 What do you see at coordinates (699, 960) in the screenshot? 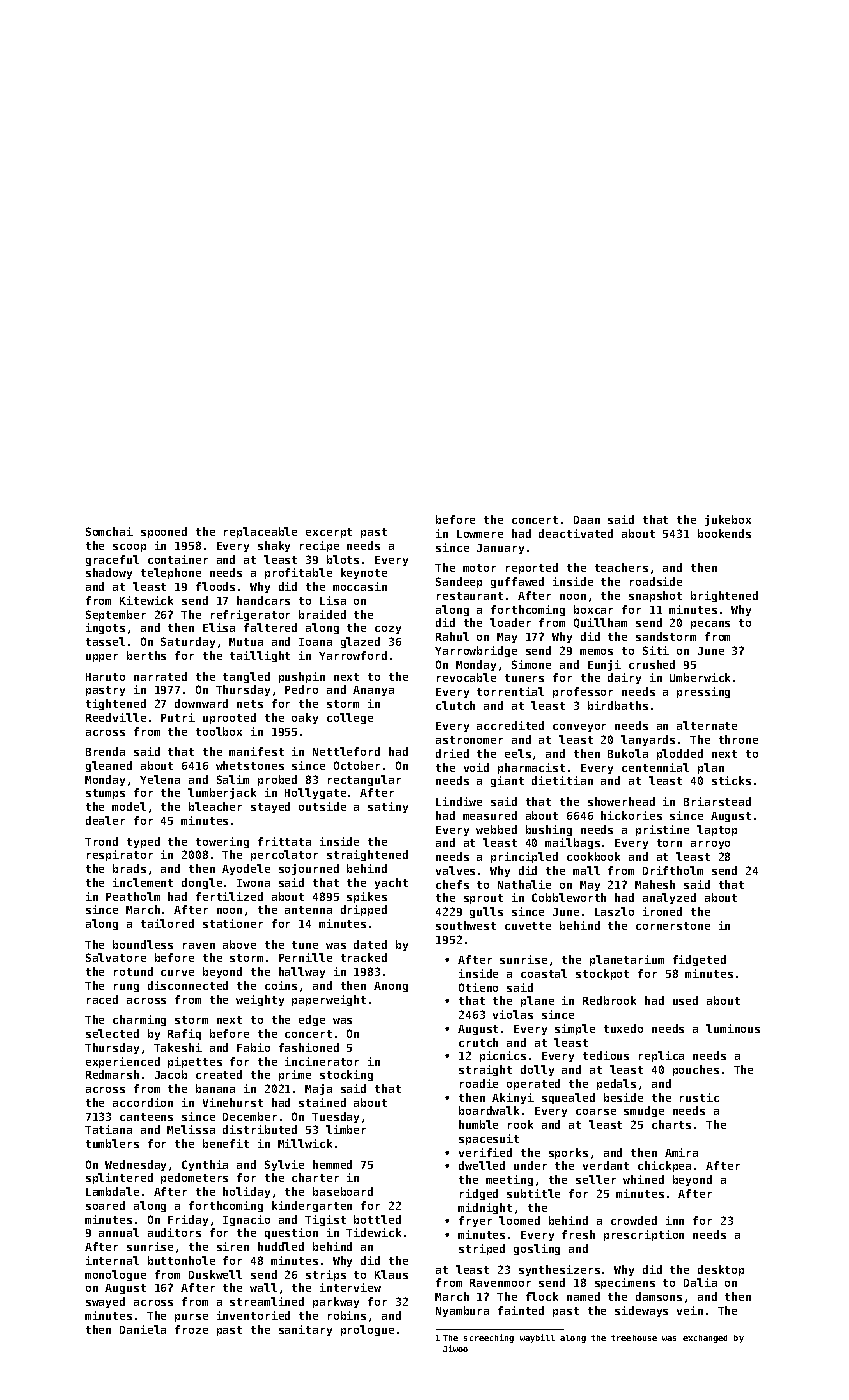
I see `fidgeted` at bounding box center [699, 960].
